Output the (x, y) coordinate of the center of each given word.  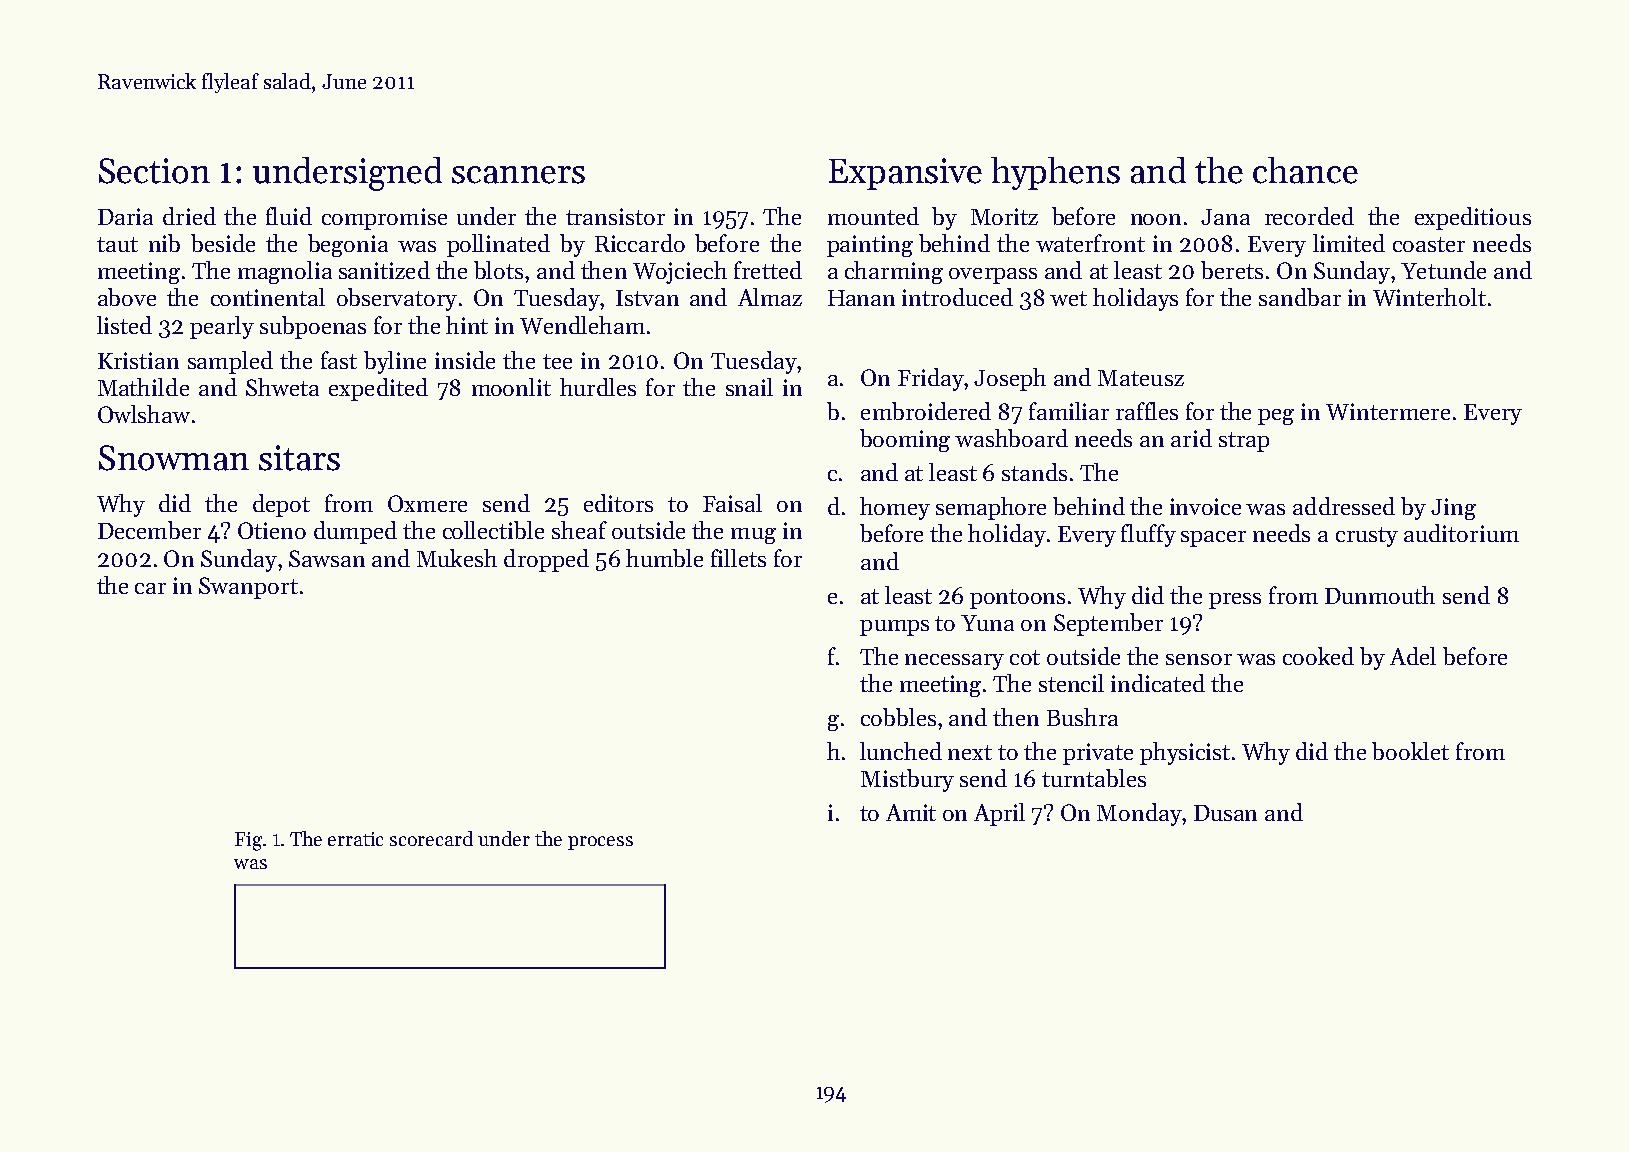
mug (753, 536)
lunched (901, 751)
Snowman (174, 458)
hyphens (1055, 173)
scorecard (431, 838)
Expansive (905, 174)
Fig (248, 841)
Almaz (770, 297)
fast (339, 360)
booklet (1410, 751)
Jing (1453, 509)
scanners (518, 175)
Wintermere (1388, 411)
